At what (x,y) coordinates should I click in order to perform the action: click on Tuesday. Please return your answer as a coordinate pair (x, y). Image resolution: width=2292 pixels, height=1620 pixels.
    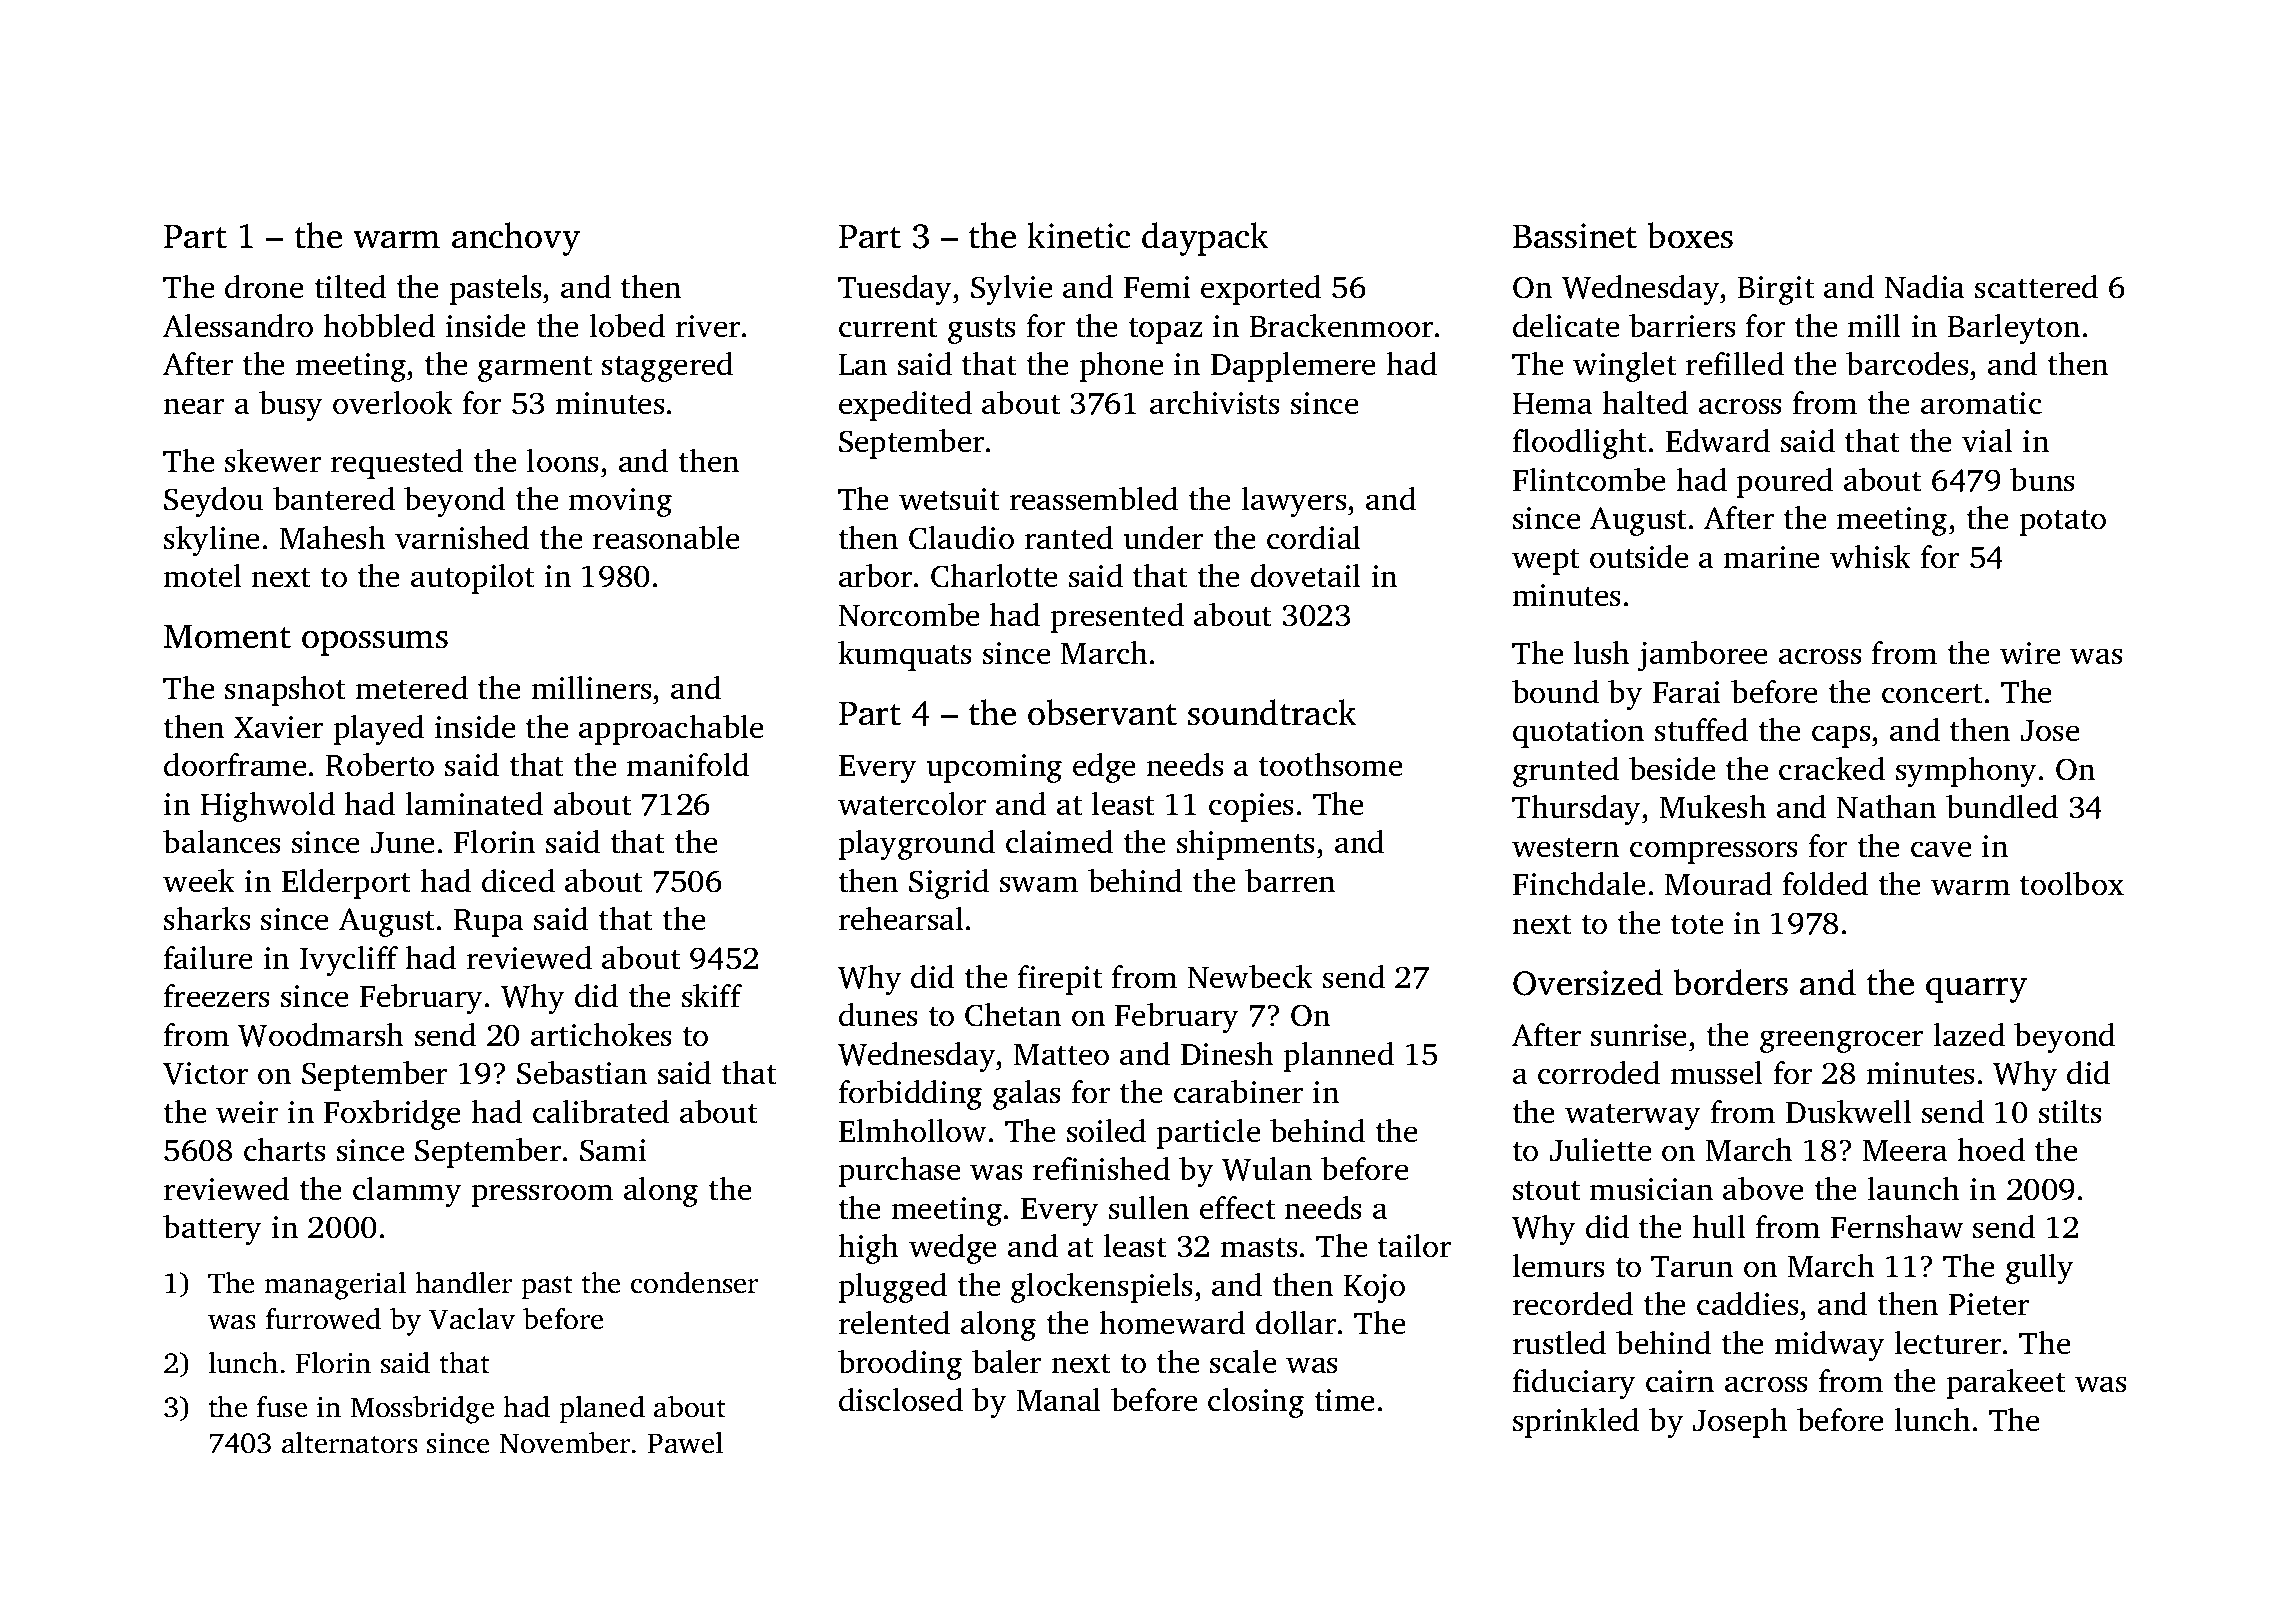
    Looking at the image, I should click on (895, 290).
